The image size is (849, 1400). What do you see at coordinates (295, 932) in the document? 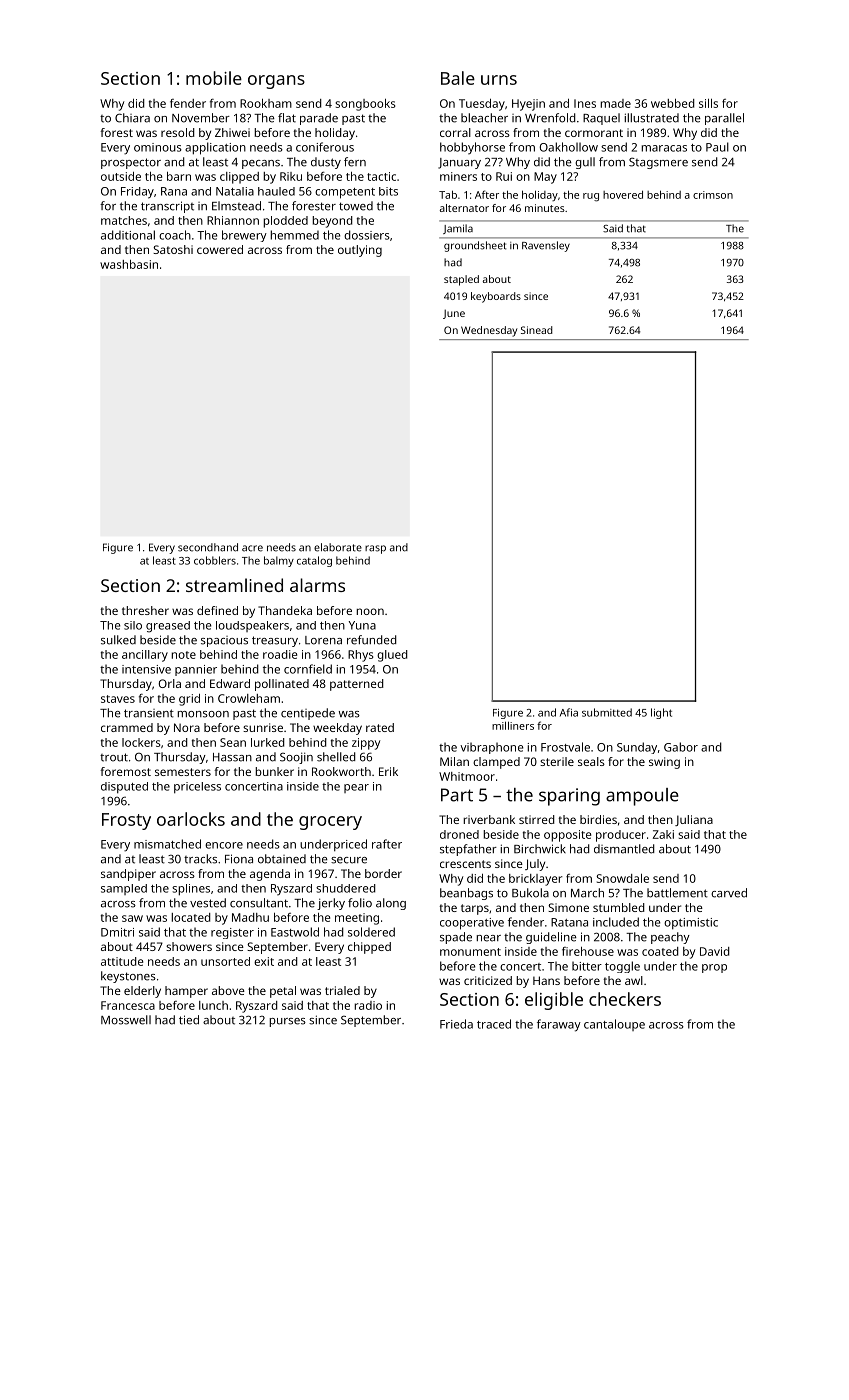
I see `Eastwold` at bounding box center [295, 932].
